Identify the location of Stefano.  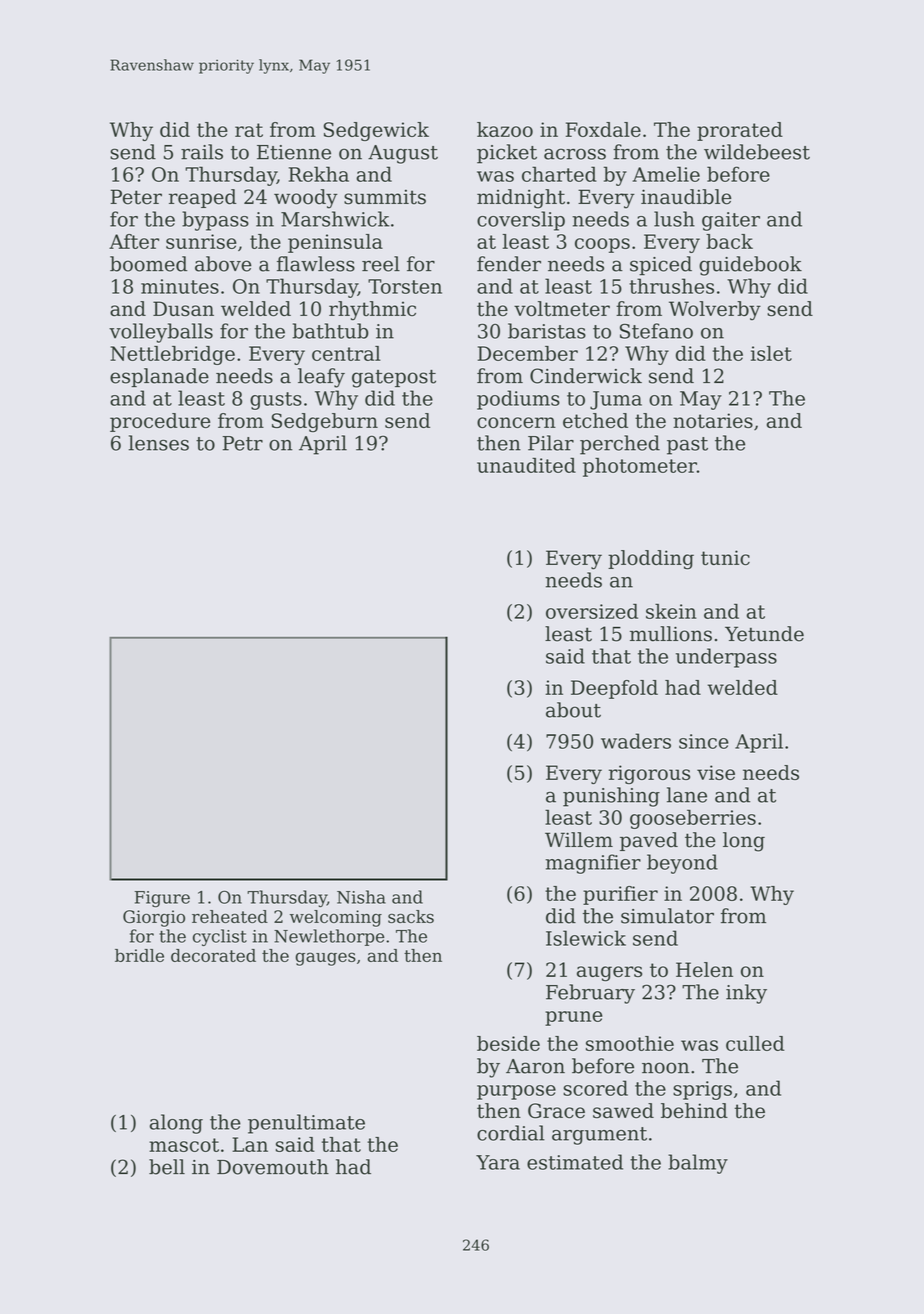
(656, 331).
